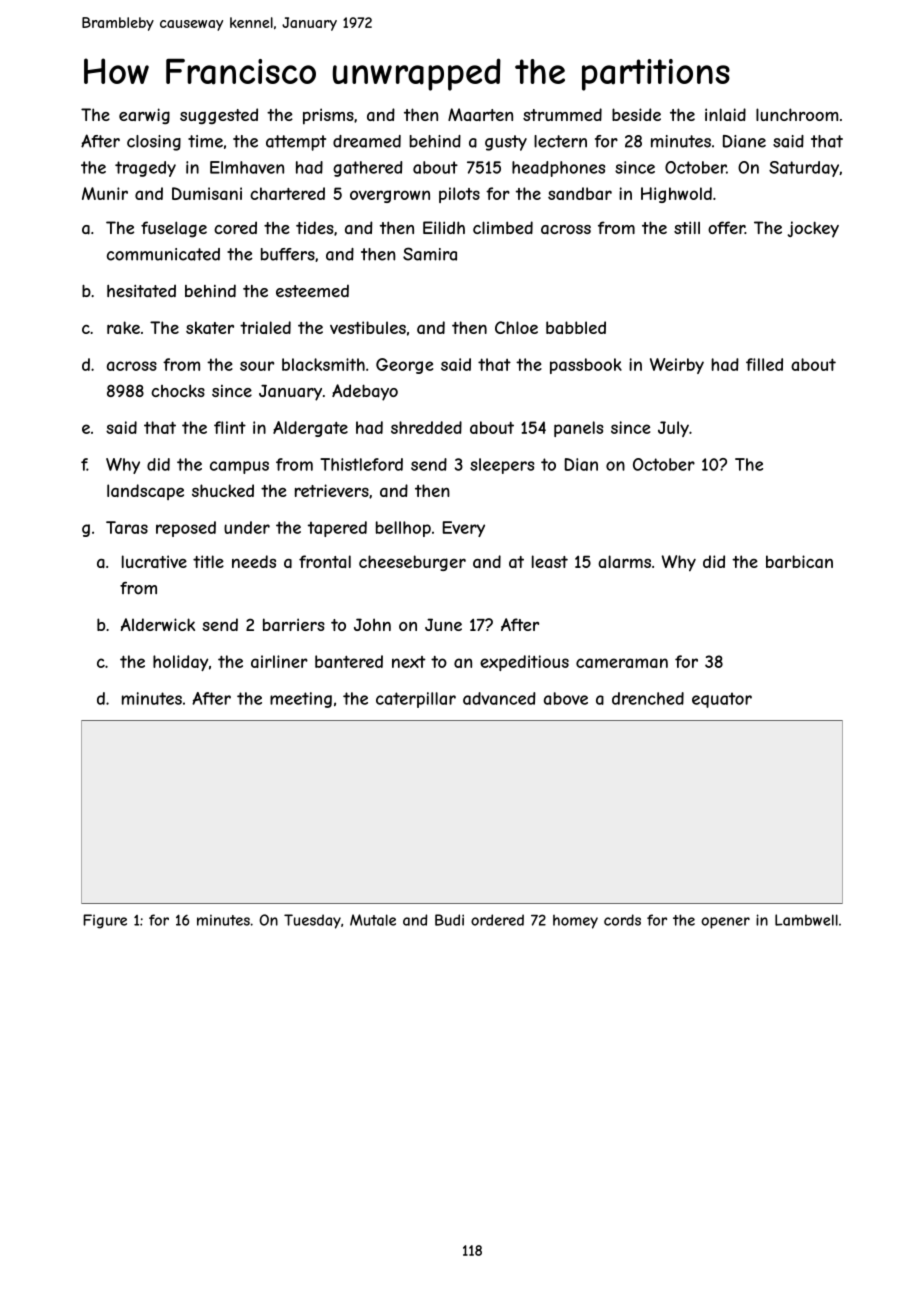 Image resolution: width=924 pixels, height=1308 pixels. What do you see at coordinates (804, 169) in the screenshot?
I see `Saturday` at bounding box center [804, 169].
